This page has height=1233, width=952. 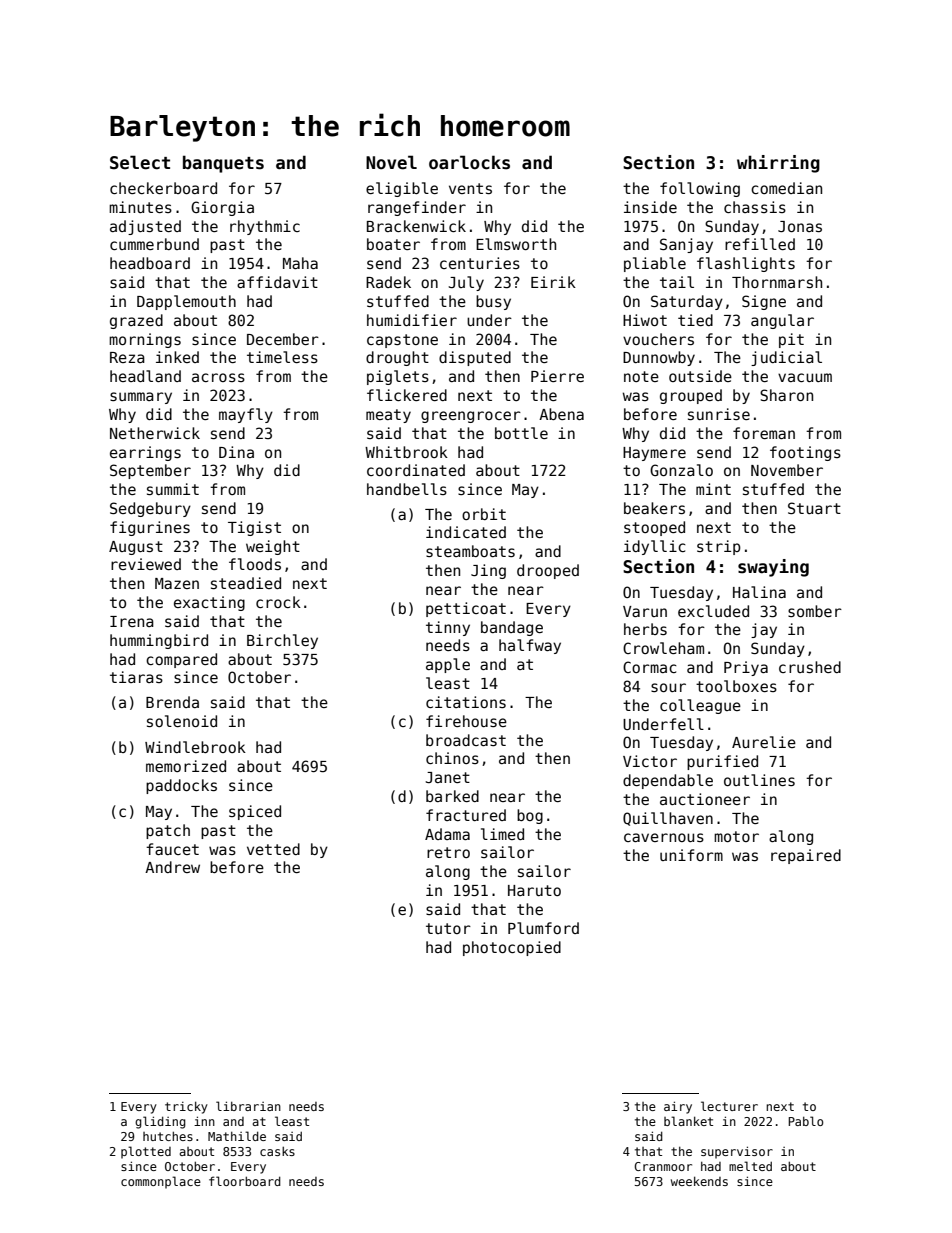 What do you see at coordinates (254, 528) in the page?
I see `Tigist` at bounding box center [254, 528].
